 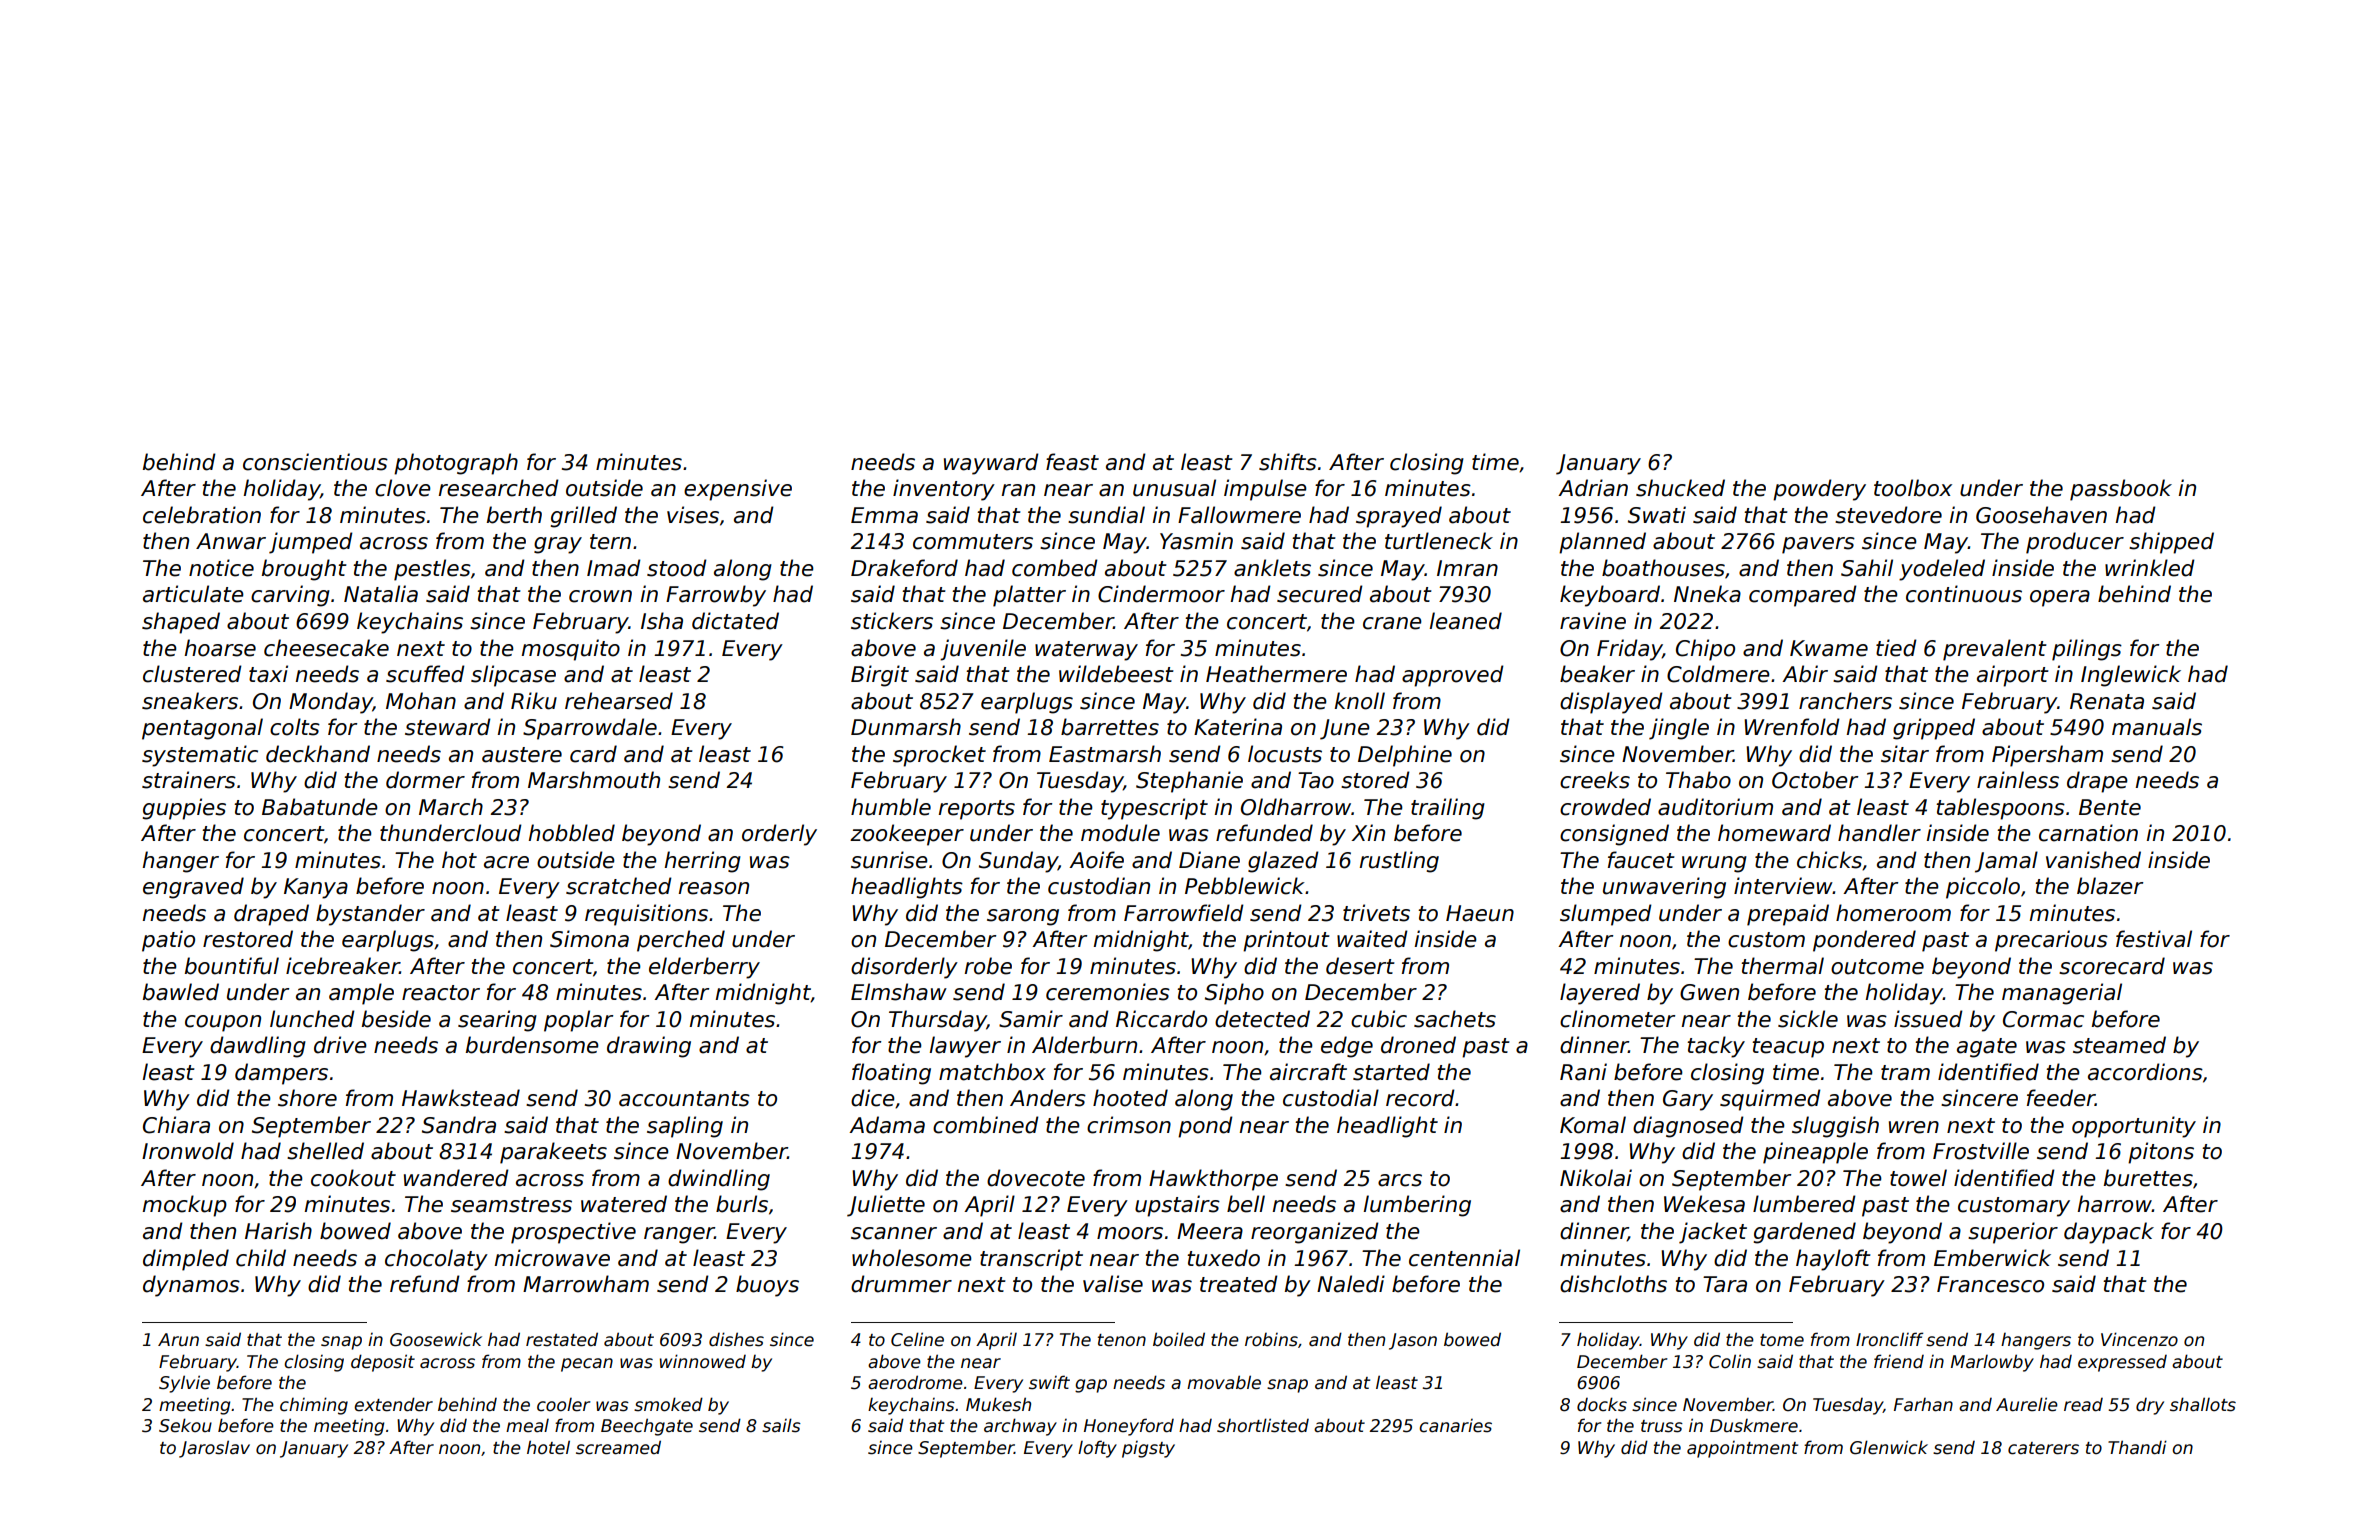 What do you see at coordinates (618, 1447) in the page?
I see `screamed` at bounding box center [618, 1447].
